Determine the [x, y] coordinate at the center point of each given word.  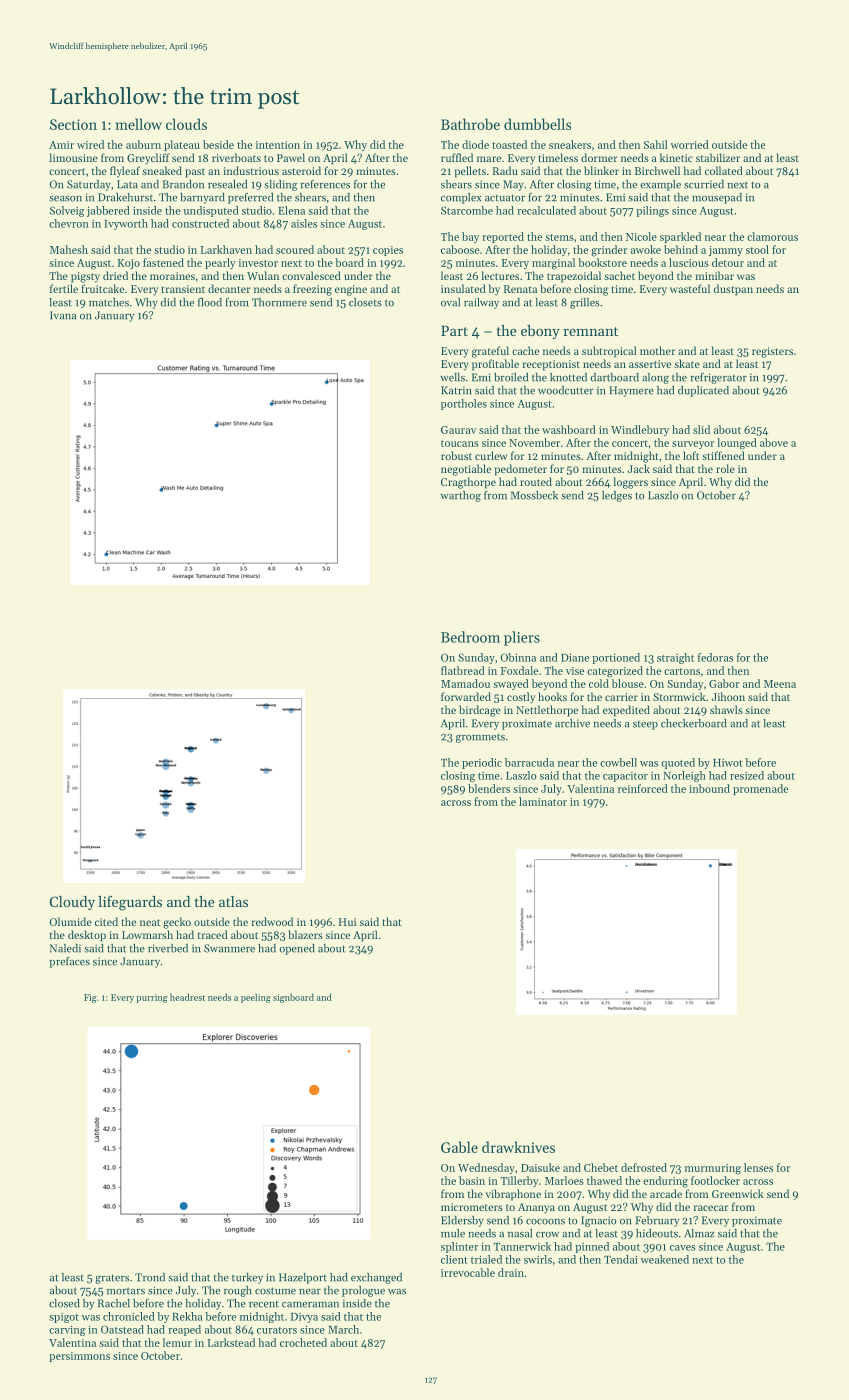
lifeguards [130, 903]
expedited [626, 711]
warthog [460, 496]
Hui [347, 922]
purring [152, 998]
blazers [305, 934]
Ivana [63, 315]
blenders [489, 788]
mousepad [717, 198]
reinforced [643, 788]
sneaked [162, 170]
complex [461, 198]
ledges [617, 496]
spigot [64, 1318]
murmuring [713, 1169]
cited [106, 921]
